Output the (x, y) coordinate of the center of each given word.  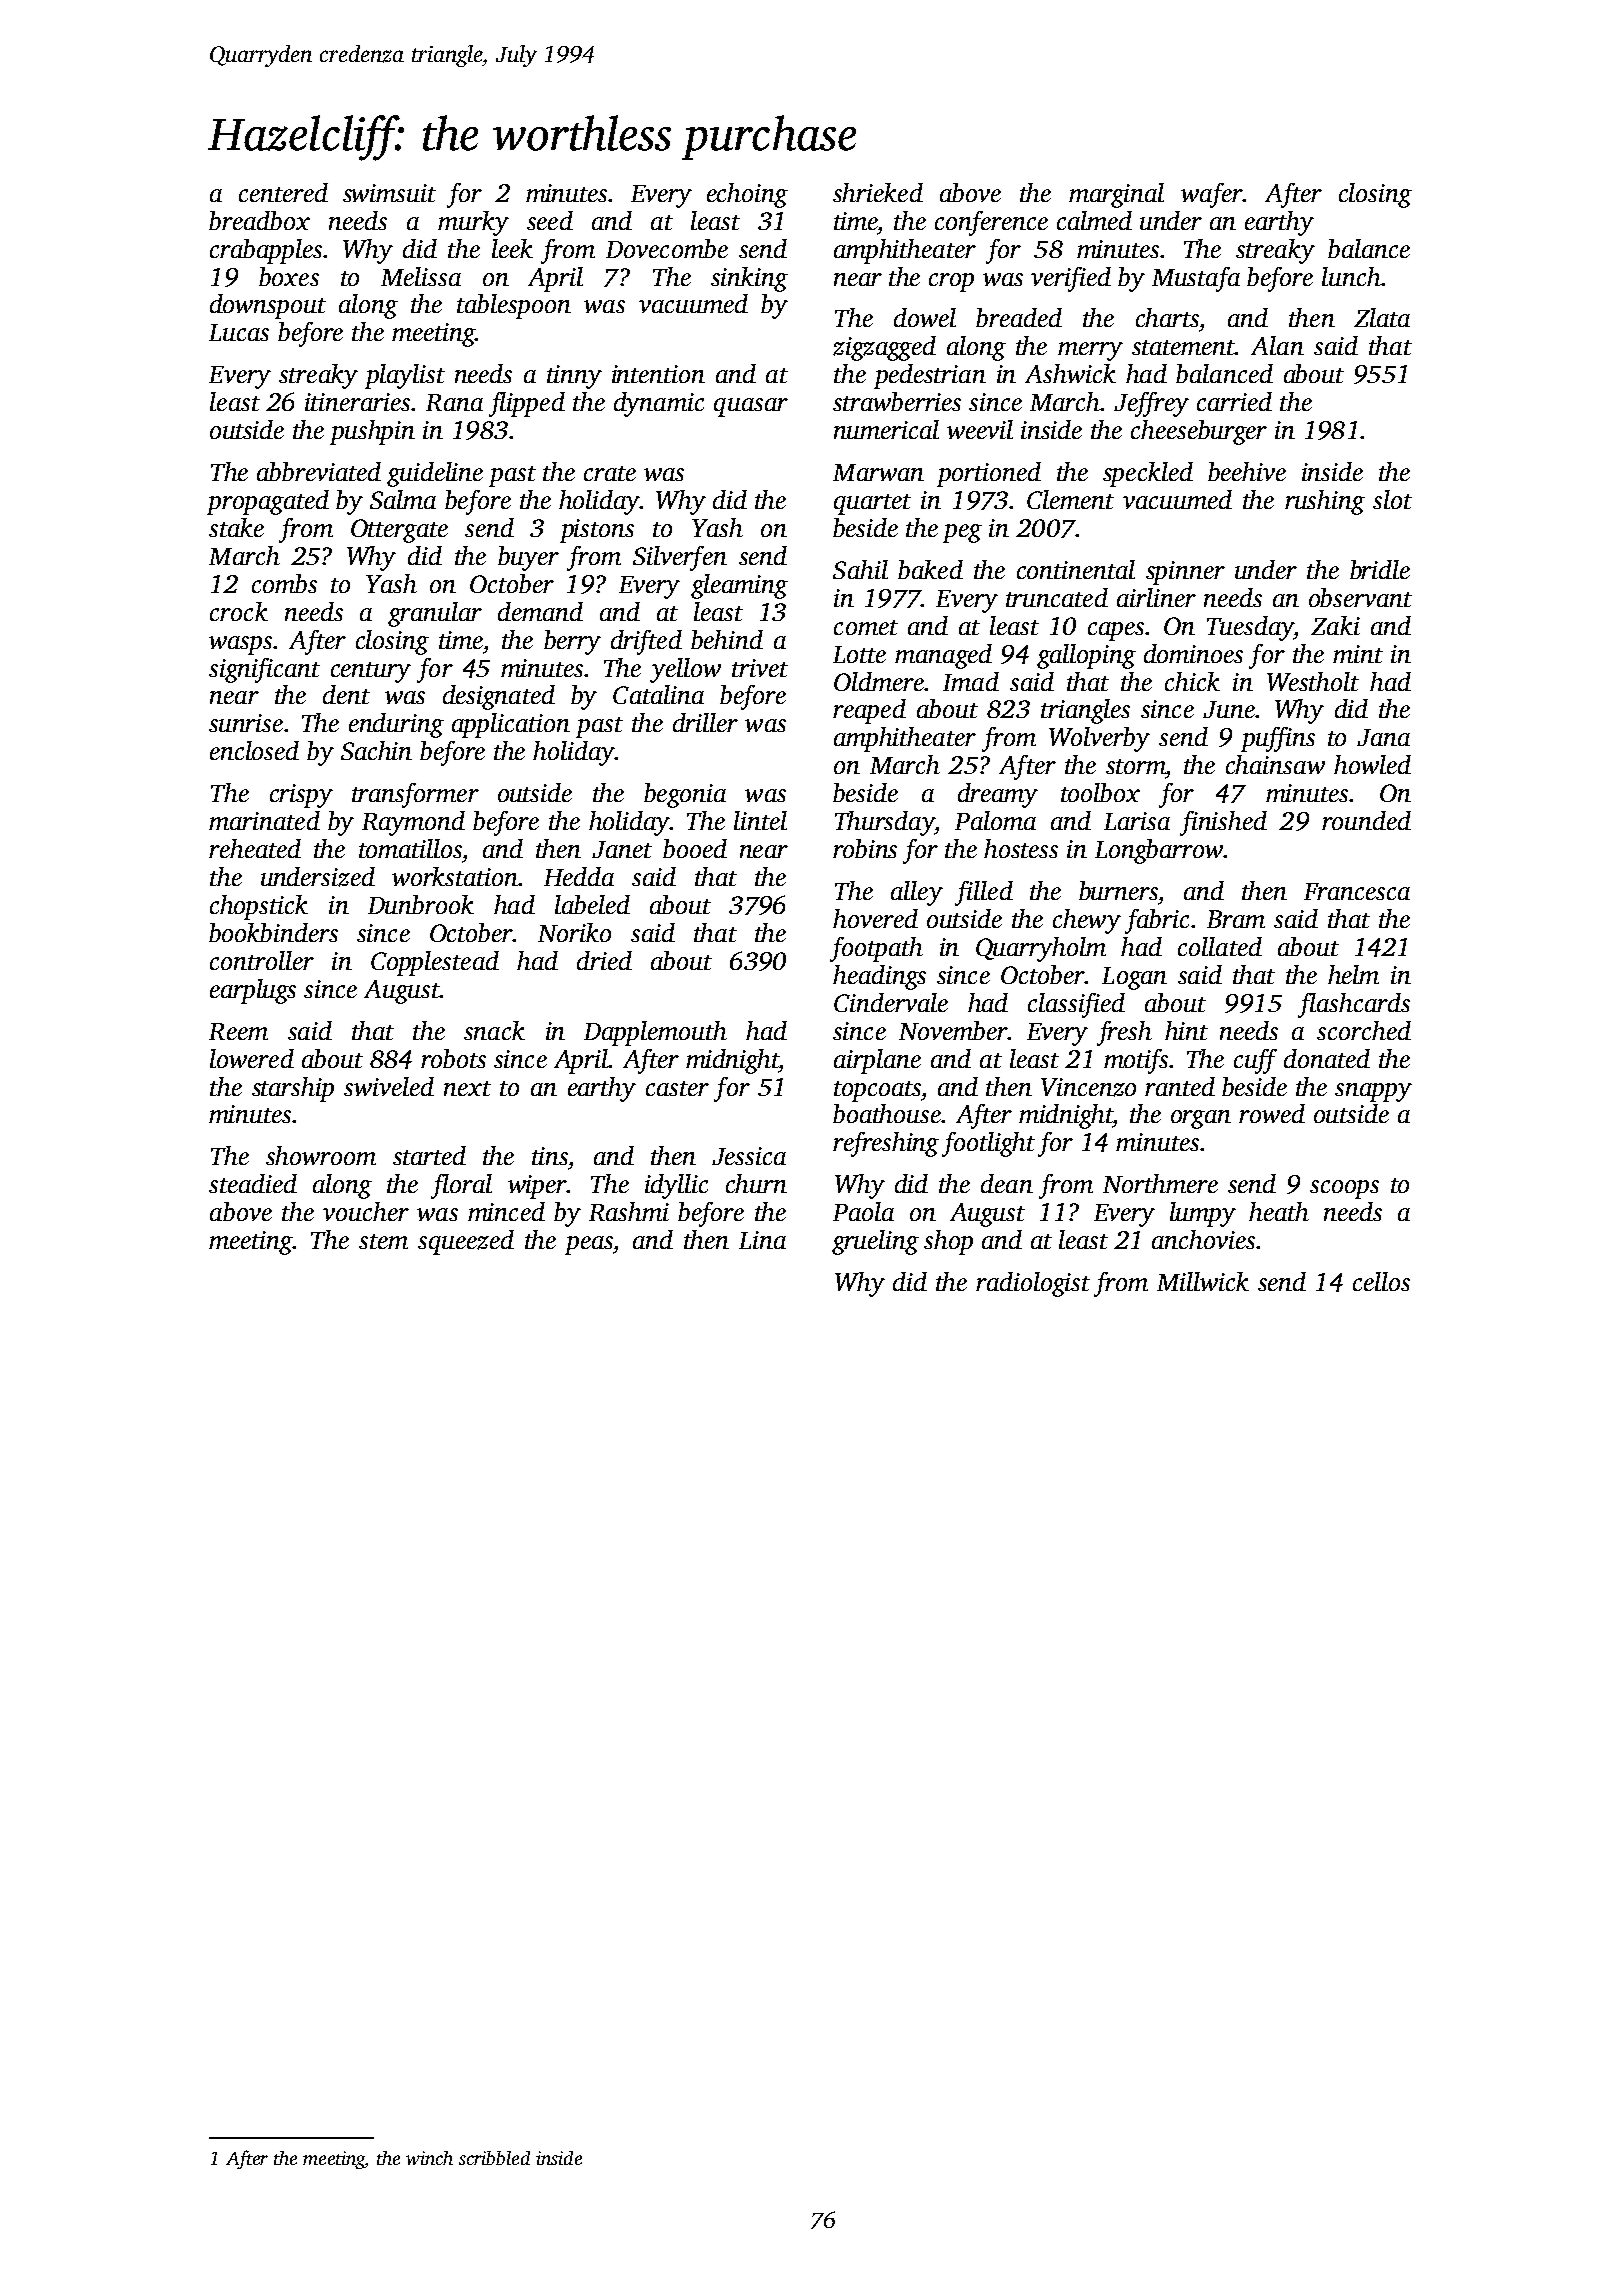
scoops (1344, 1189)
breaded (1019, 317)
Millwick (1203, 1281)
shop (948, 1242)
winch (429, 2158)
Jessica (749, 1156)
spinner (1185, 573)
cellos (1381, 1281)
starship (293, 1089)
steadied (253, 1183)
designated (499, 697)
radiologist (1033, 1284)
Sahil (860, 569)
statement (1183, 347)
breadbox (259, 220)
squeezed (466, 1242)
